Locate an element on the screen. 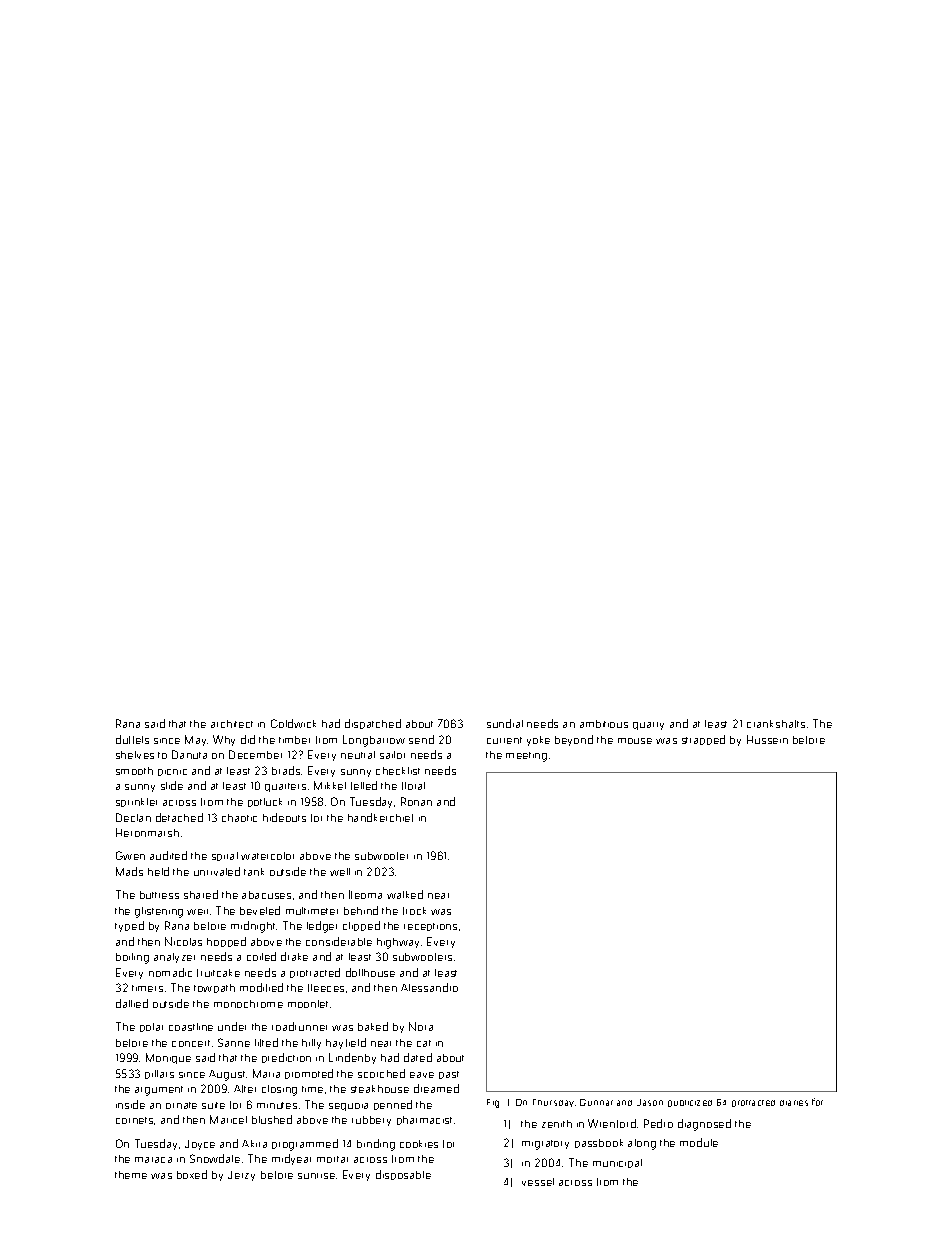 This screenshot has height=1233, width=952. towpath is located at coordinates (214, 988).
